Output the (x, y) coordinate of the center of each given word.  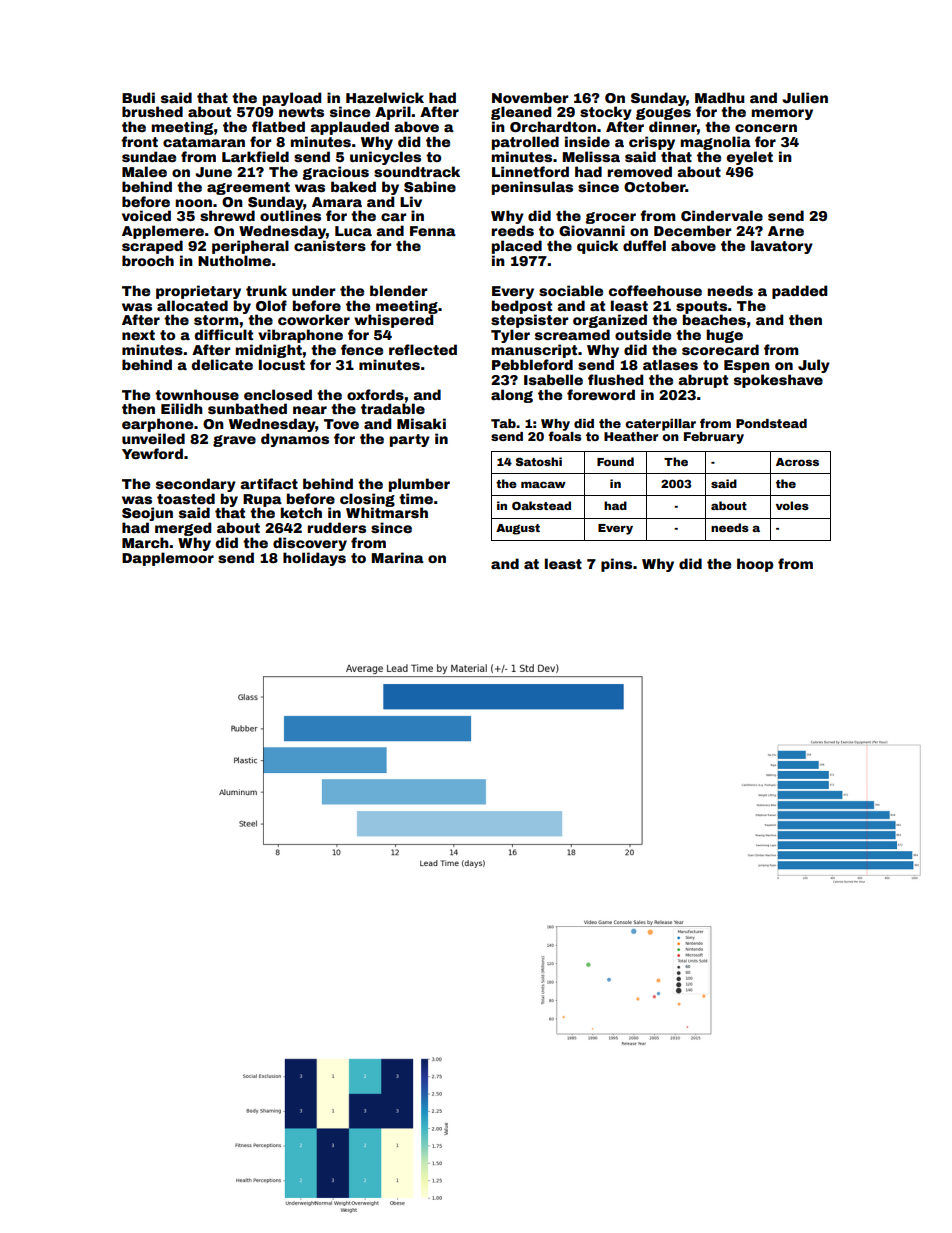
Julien (805, 97)
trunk (266, 290)
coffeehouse (655, 290)
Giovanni (592, 230)
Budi (138, 97)
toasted (186, 498)
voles (792, 505)
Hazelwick (385, 97)
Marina (398, 557)
